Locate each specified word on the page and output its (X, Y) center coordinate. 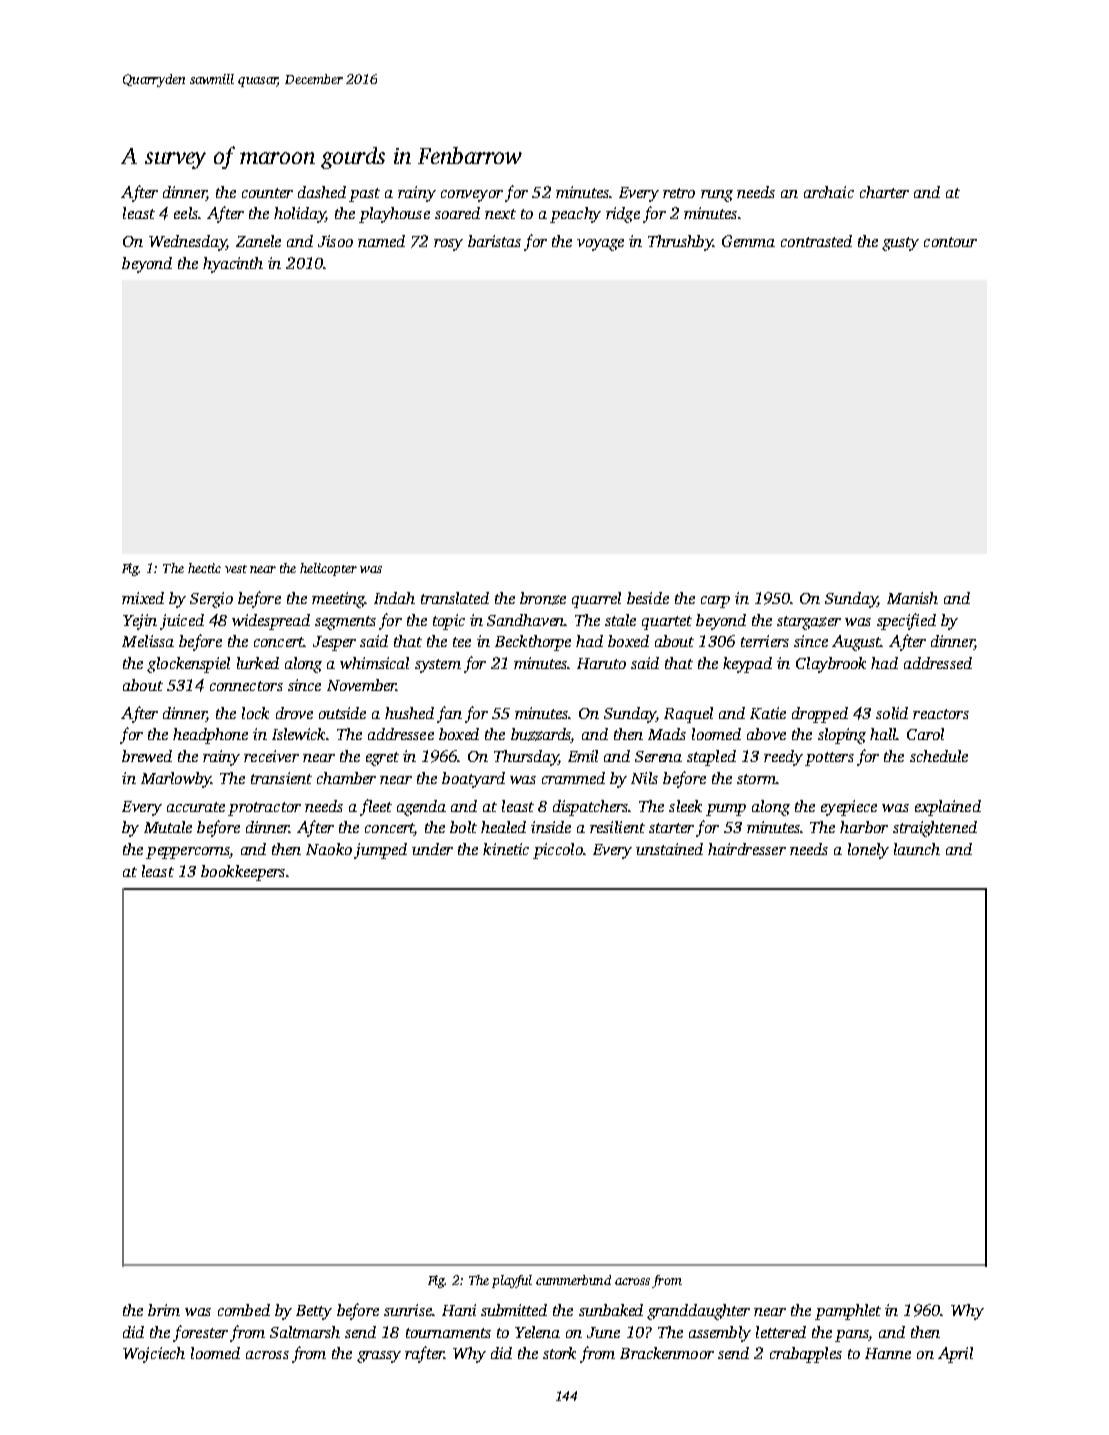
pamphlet (848, 1312)
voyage (600, 245)
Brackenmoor (667, 1353)
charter (884, 192)
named (381, 241)
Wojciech (154, 1355)
